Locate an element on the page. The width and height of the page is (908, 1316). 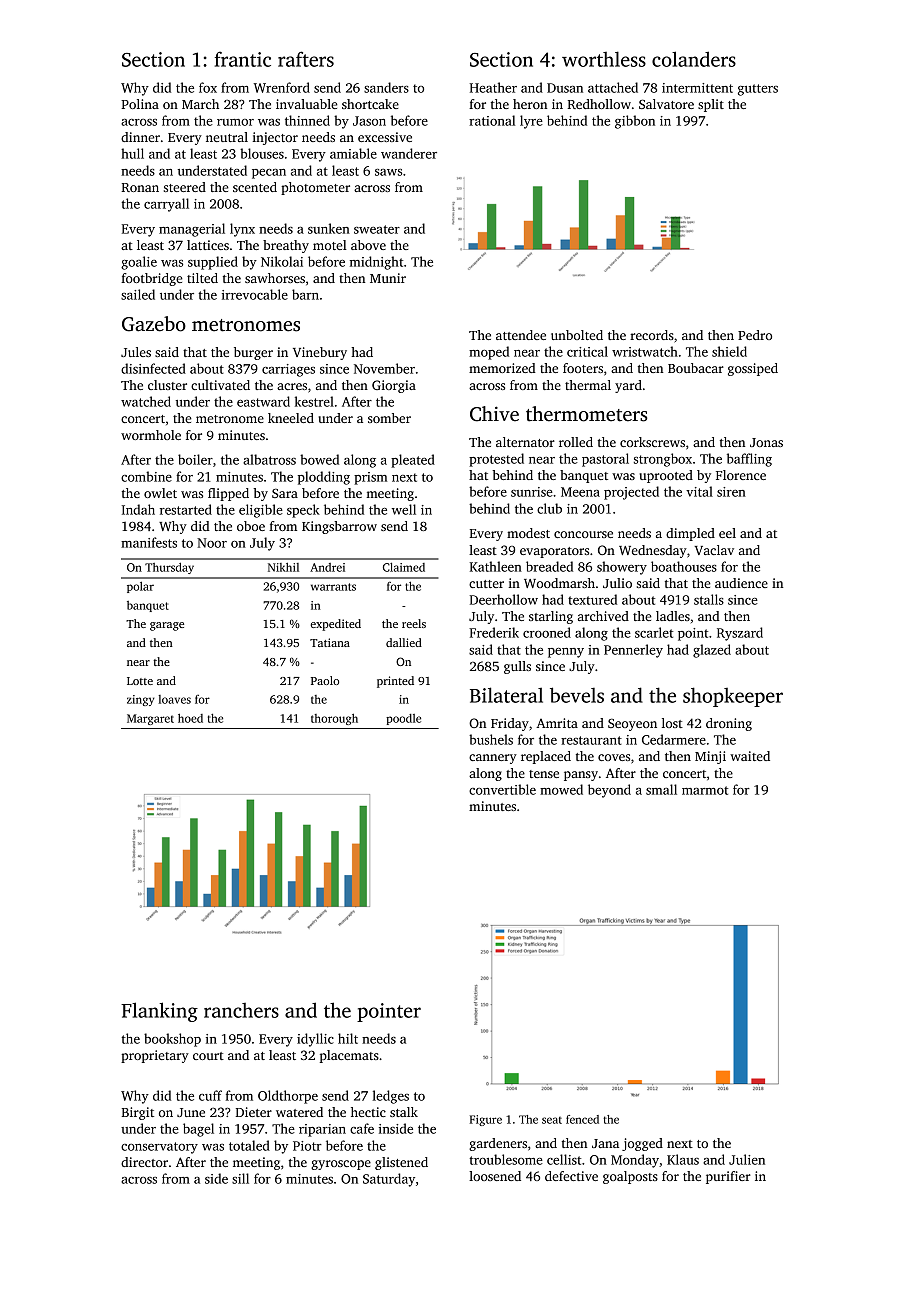
blouses is located at coordinates (262, 153).
